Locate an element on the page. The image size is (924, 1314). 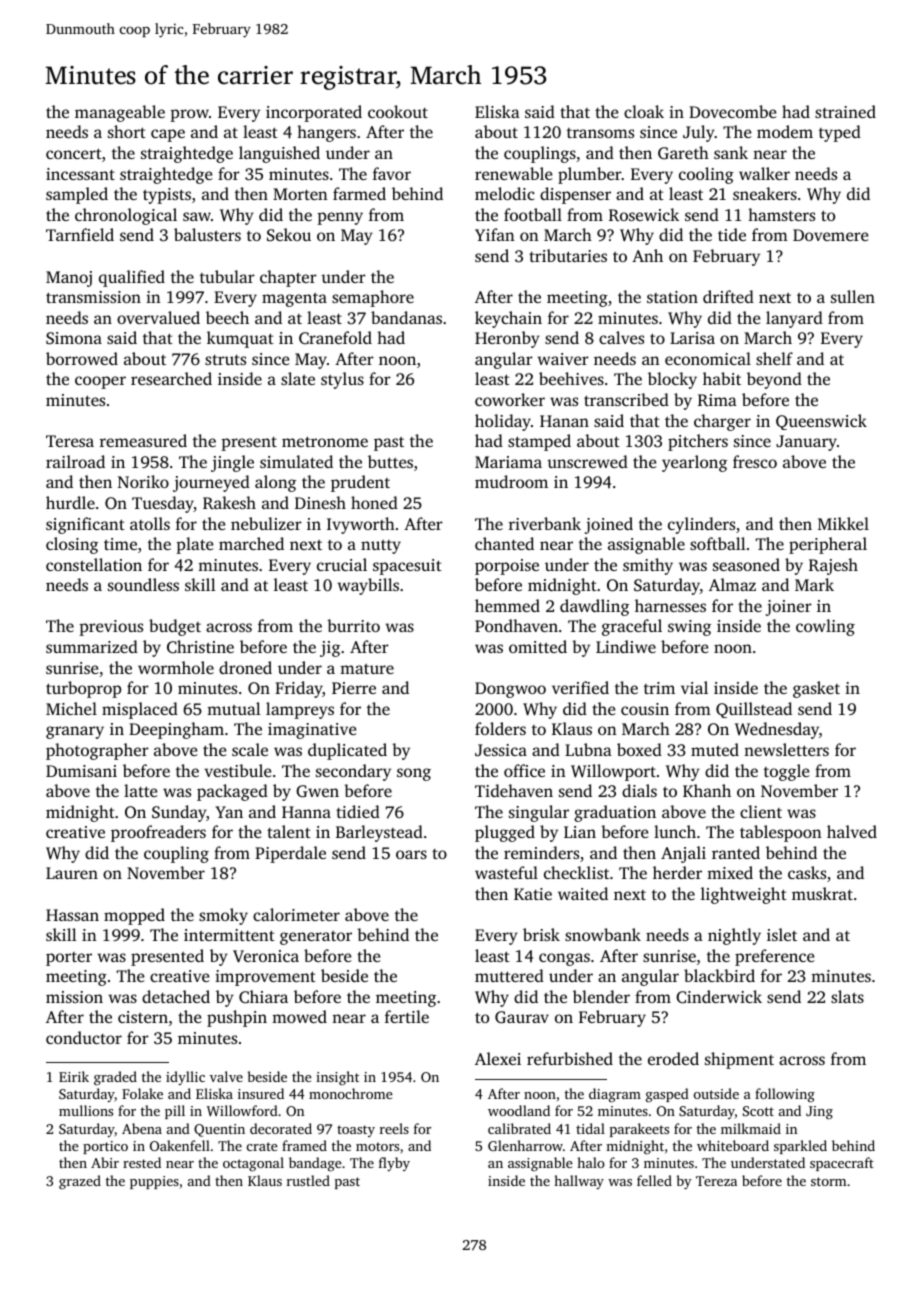
incessant is located at coordinates (80, 174).
